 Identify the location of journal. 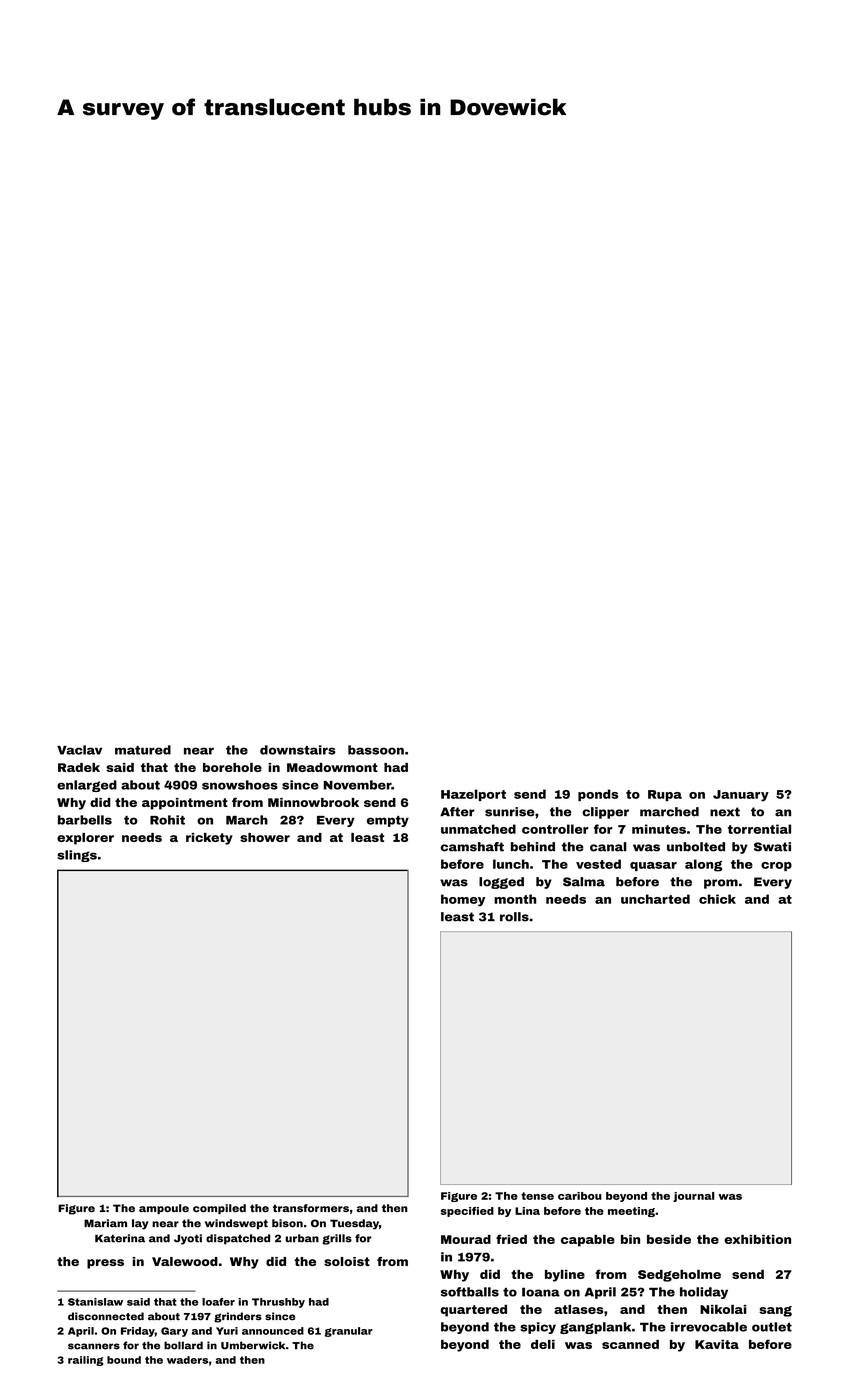
(694, 1197).
